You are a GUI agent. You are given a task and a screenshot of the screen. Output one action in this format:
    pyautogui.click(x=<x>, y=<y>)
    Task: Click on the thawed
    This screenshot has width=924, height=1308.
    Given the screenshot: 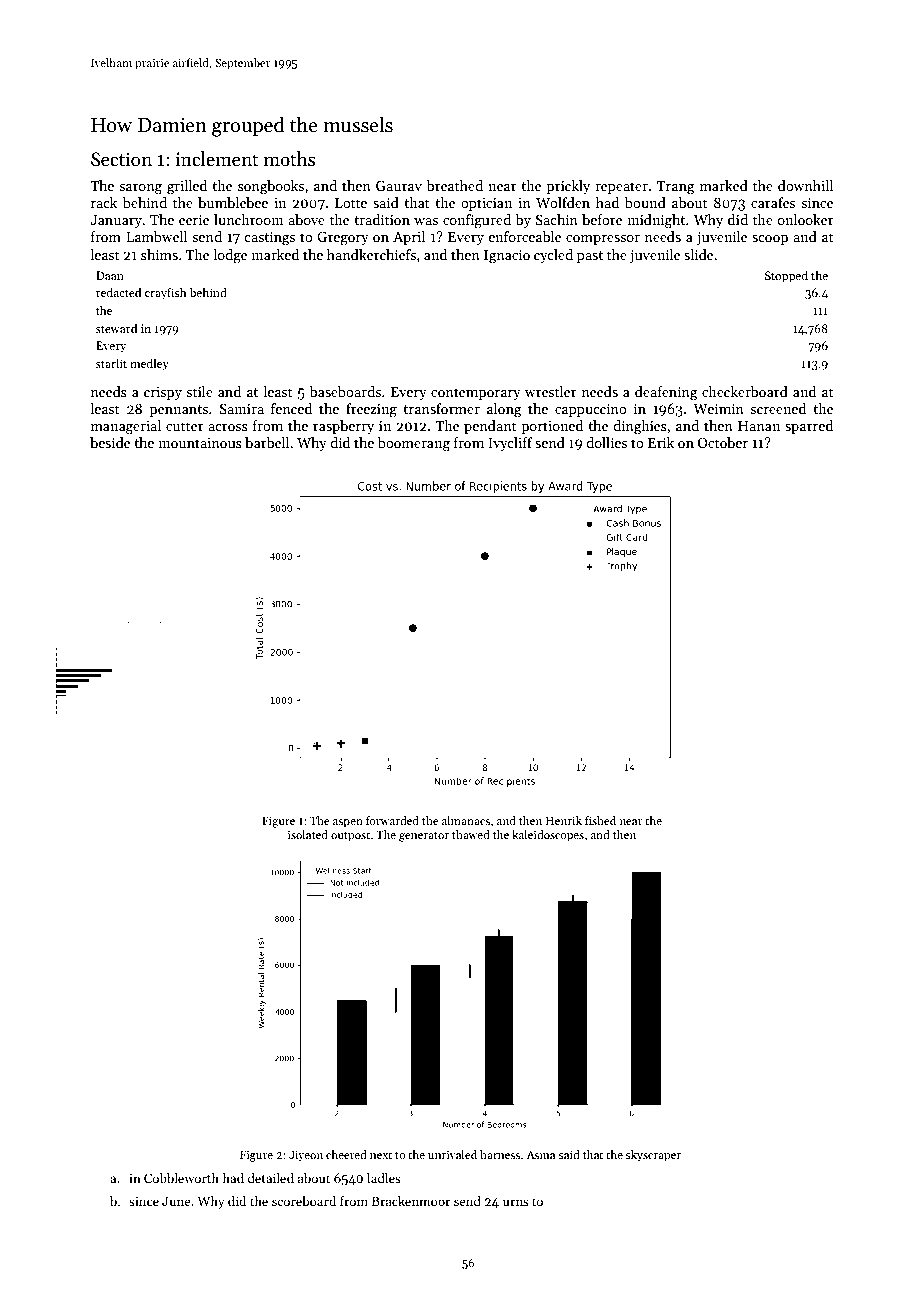 What is the action you would take?
    pyautogui.click(x=471, y=834)
